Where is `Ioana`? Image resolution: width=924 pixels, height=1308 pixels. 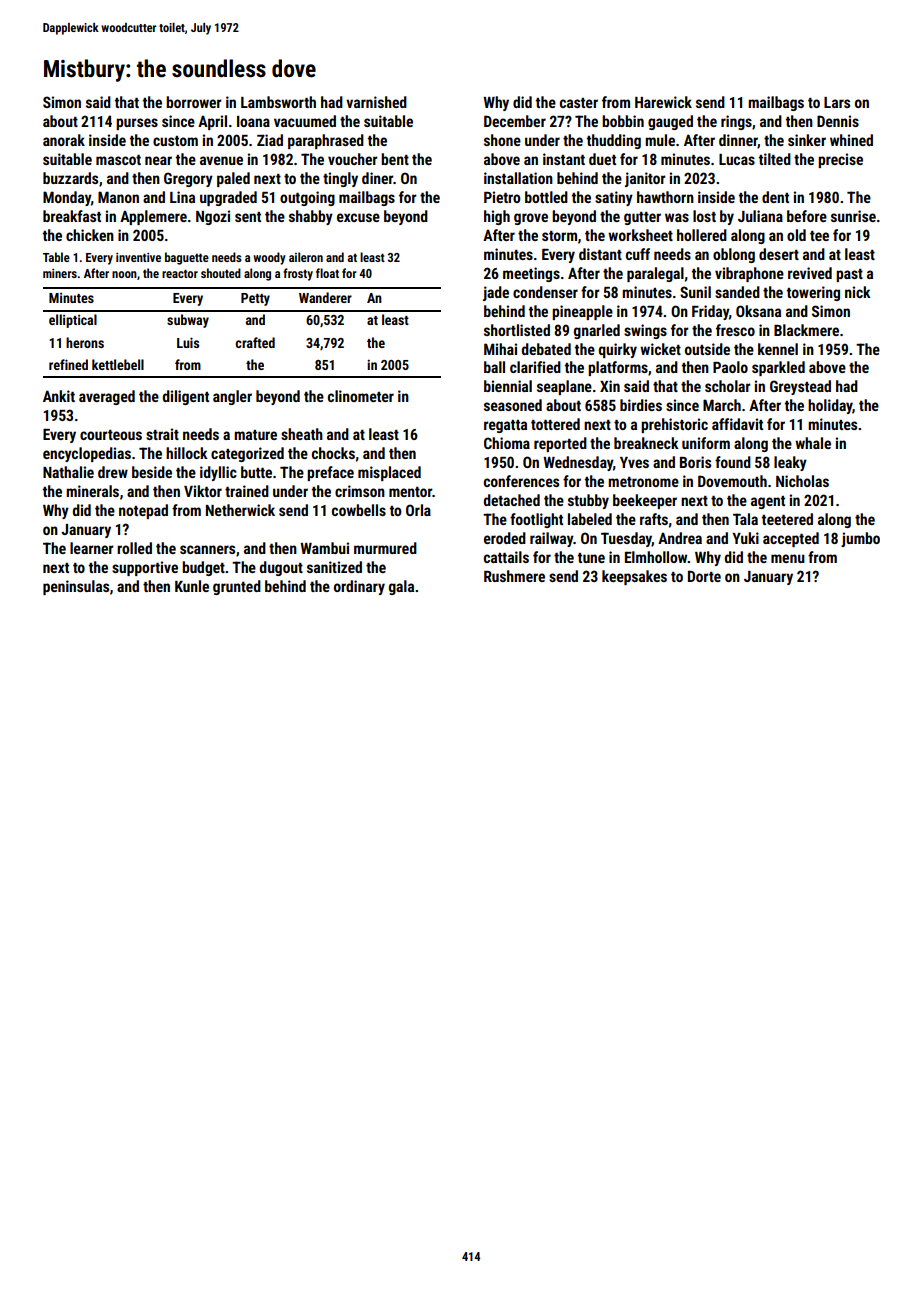 Ioana is located at coordinates (253, 121).
